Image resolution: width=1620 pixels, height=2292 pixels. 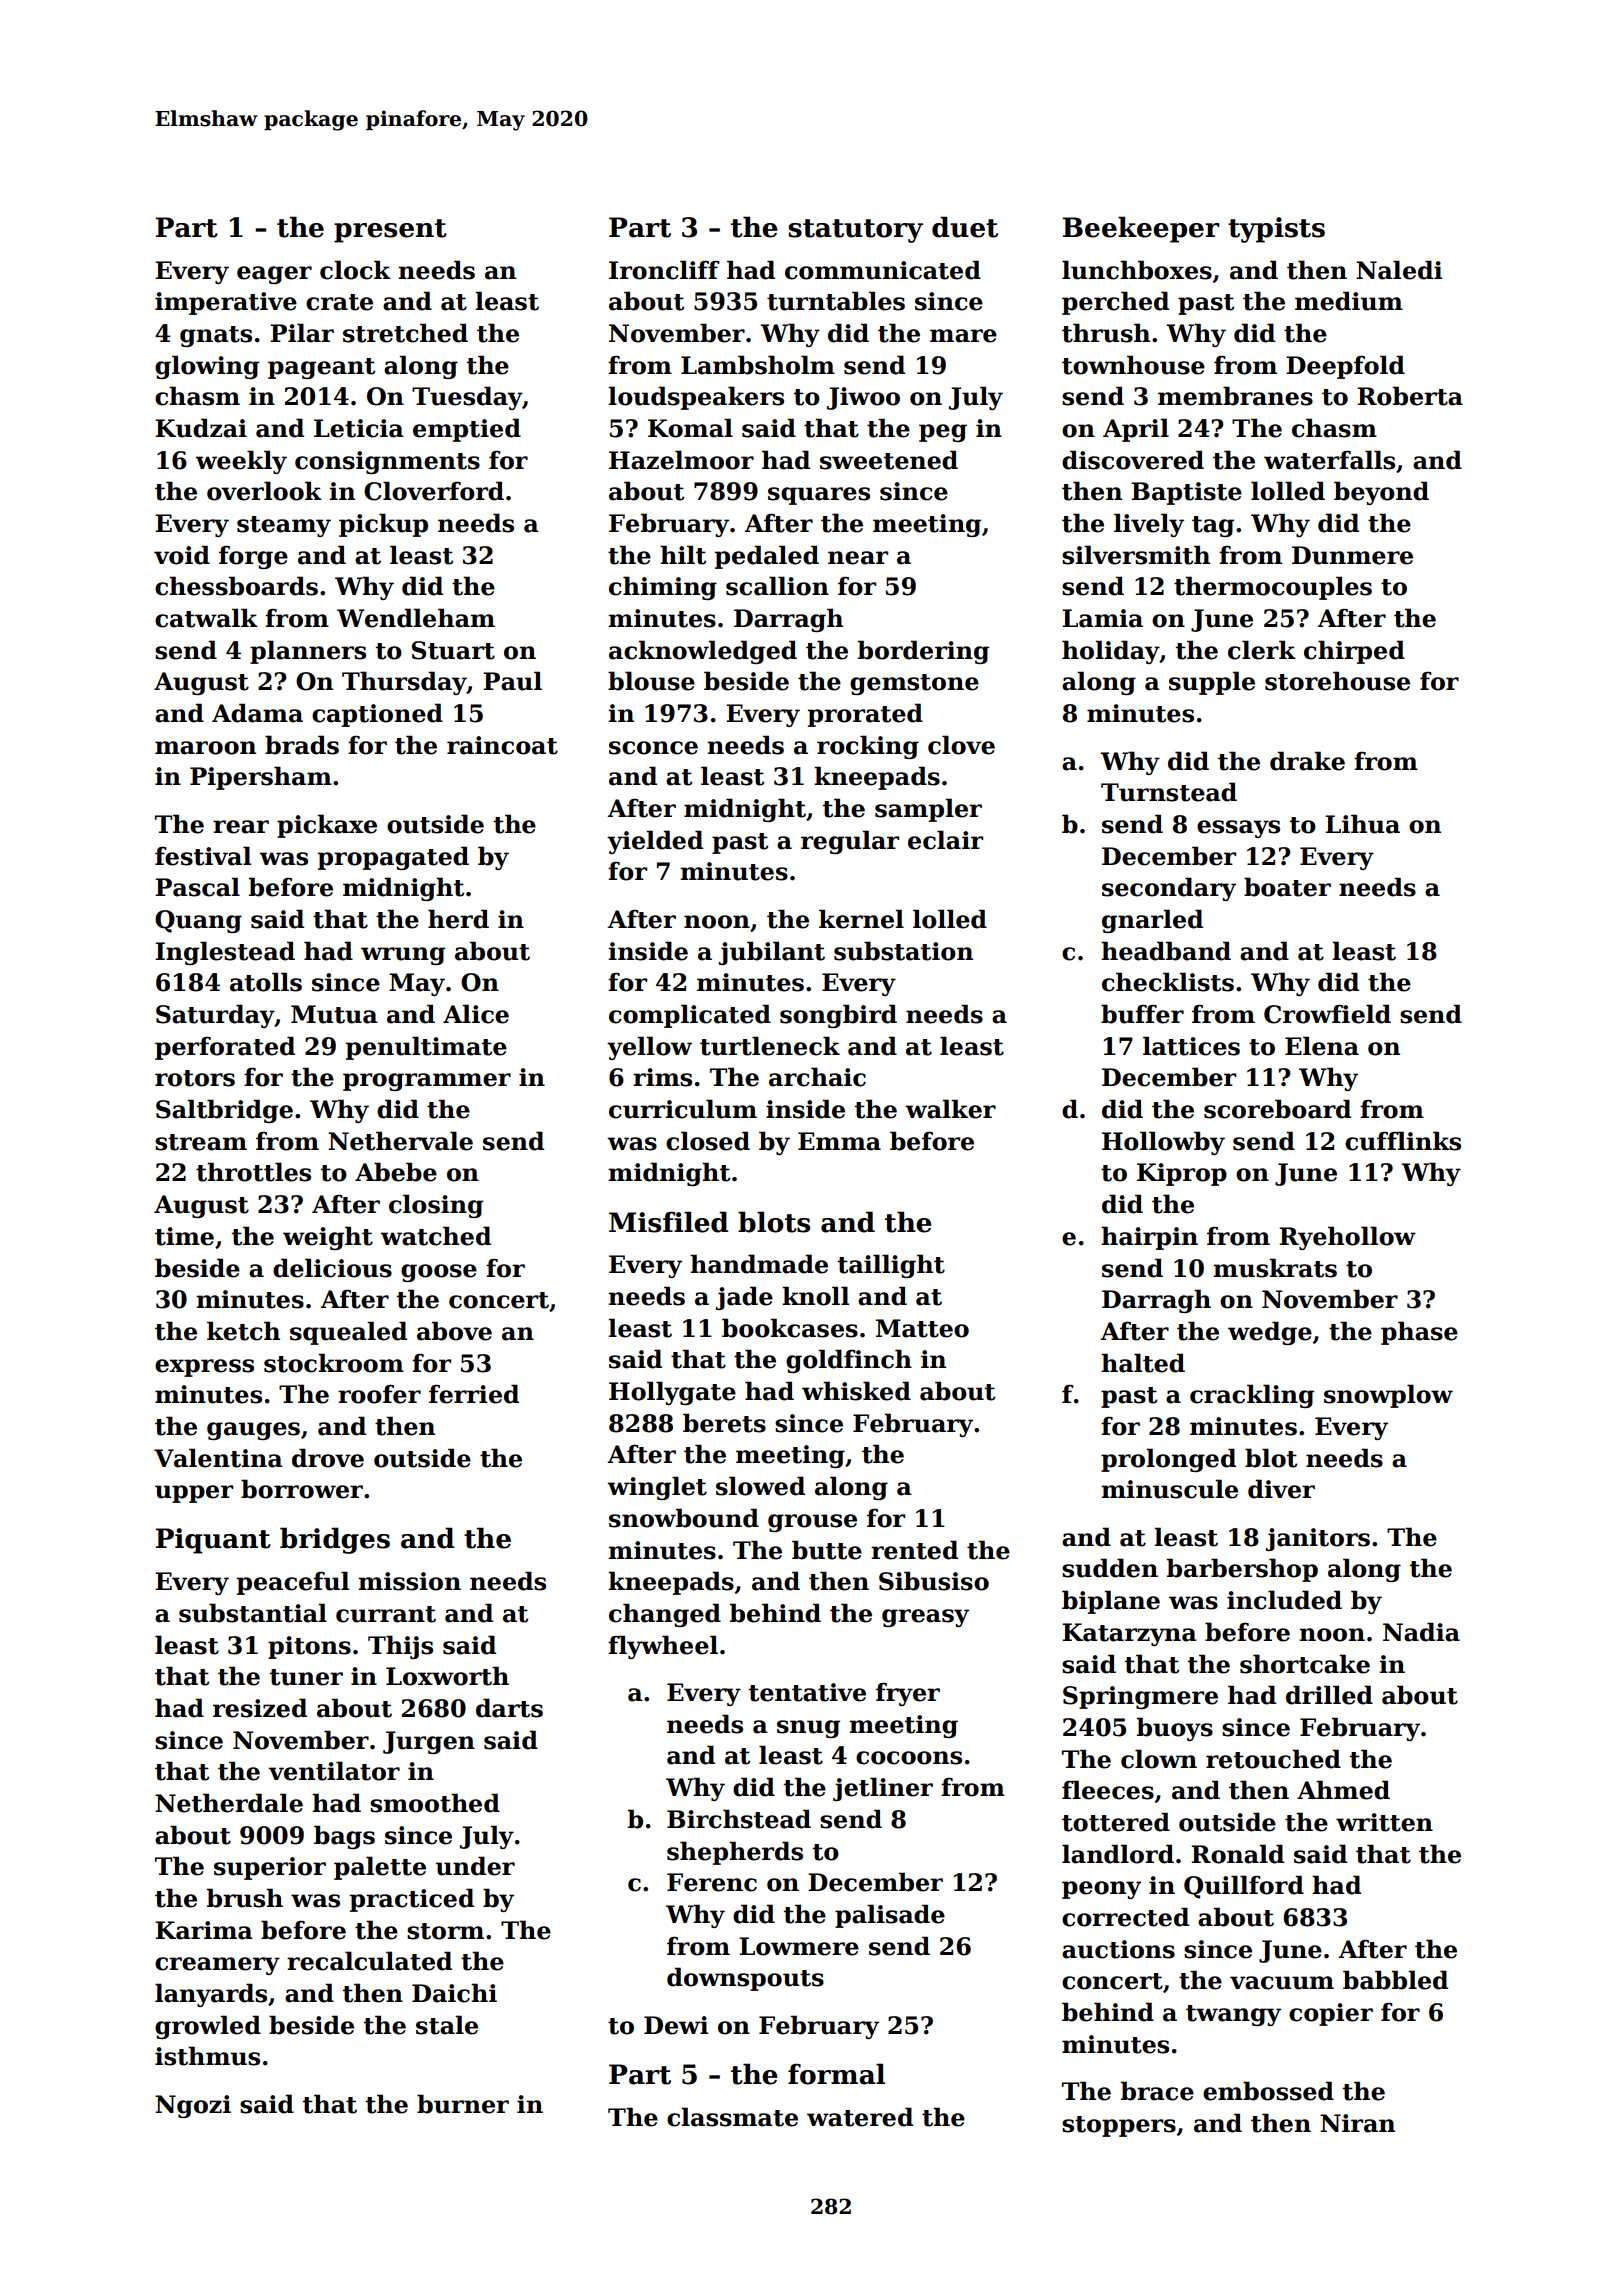 What do you see at coordinates (664, 270) in the document?
I see `Ironcliff` at bounding box center [664, 270].
